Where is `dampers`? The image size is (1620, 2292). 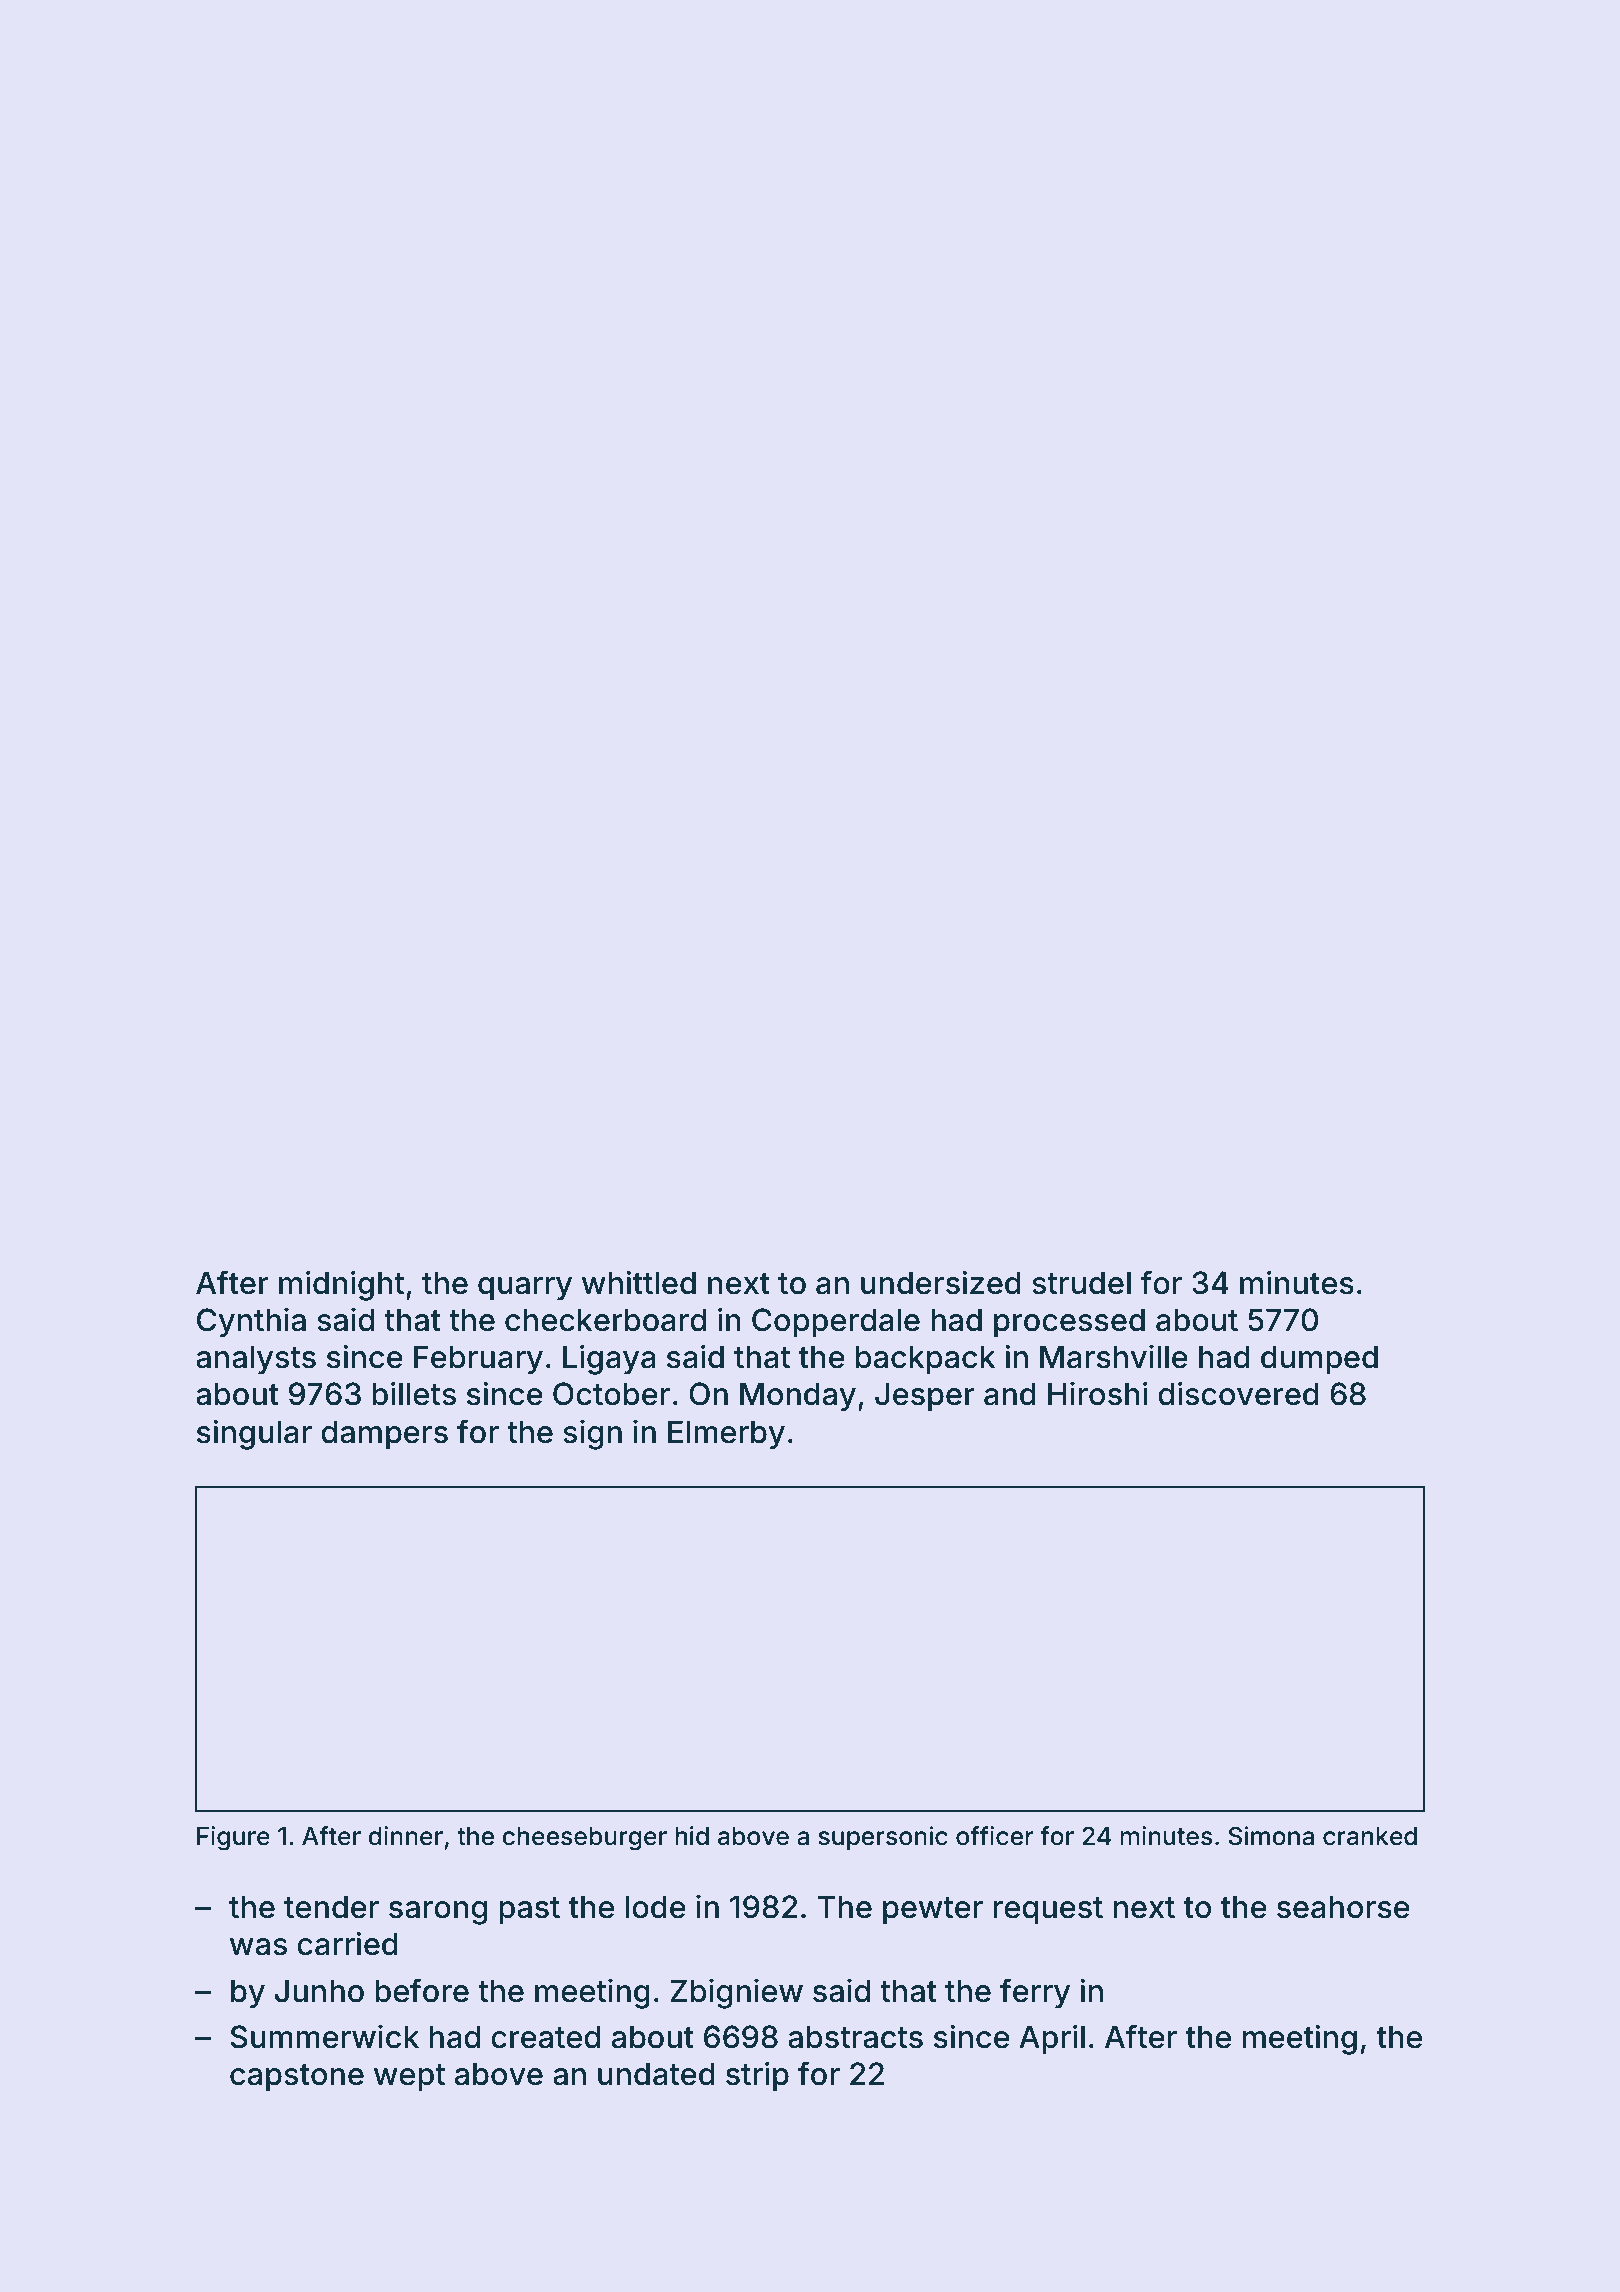
dampers is located at coordinates (384, 1435).
